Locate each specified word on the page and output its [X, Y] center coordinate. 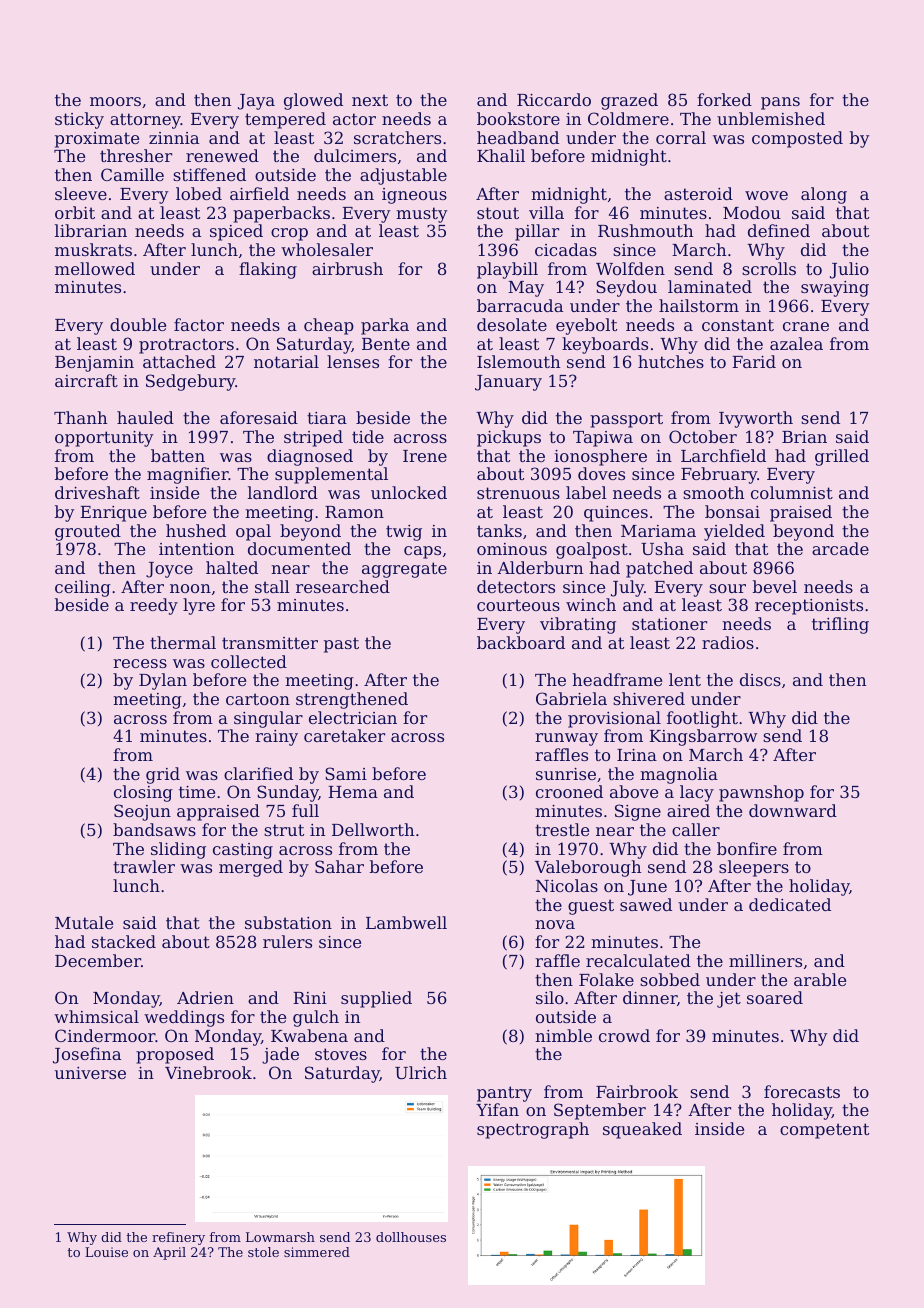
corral [681, 137]
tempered [285, 120]
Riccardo [554, 99]
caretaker [344, 735]
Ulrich [421, 1072]
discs [760, 679]
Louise [106, 1252]
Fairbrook [637, 1091]
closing [143, 793]
